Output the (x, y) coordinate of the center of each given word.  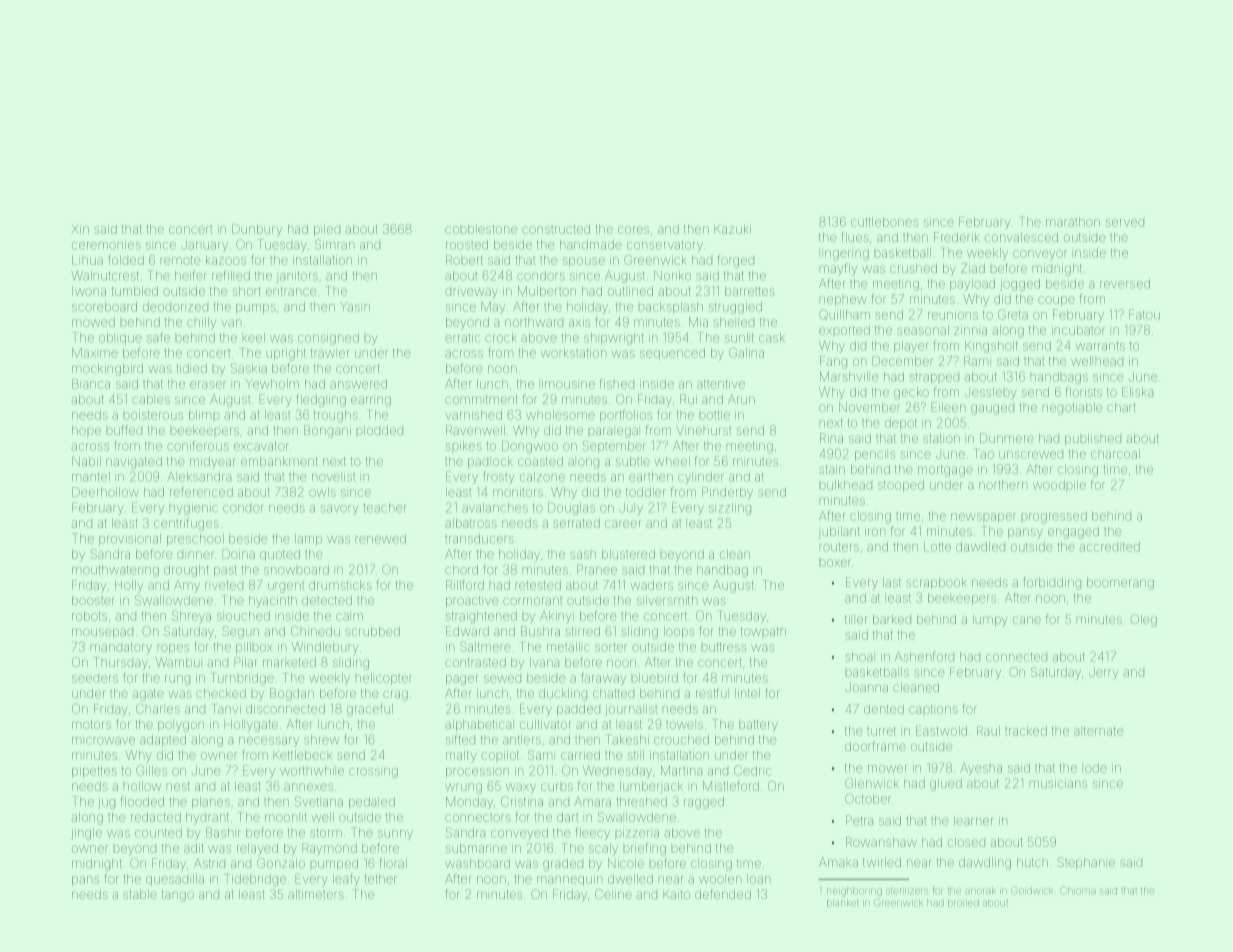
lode (1096, 768)
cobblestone (481, 229)
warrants (1100, 346)
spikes (464, 446)
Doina (238, 554)
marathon (1073, 222)
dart (567, 817)
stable (140, 894)
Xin (80, 229)
